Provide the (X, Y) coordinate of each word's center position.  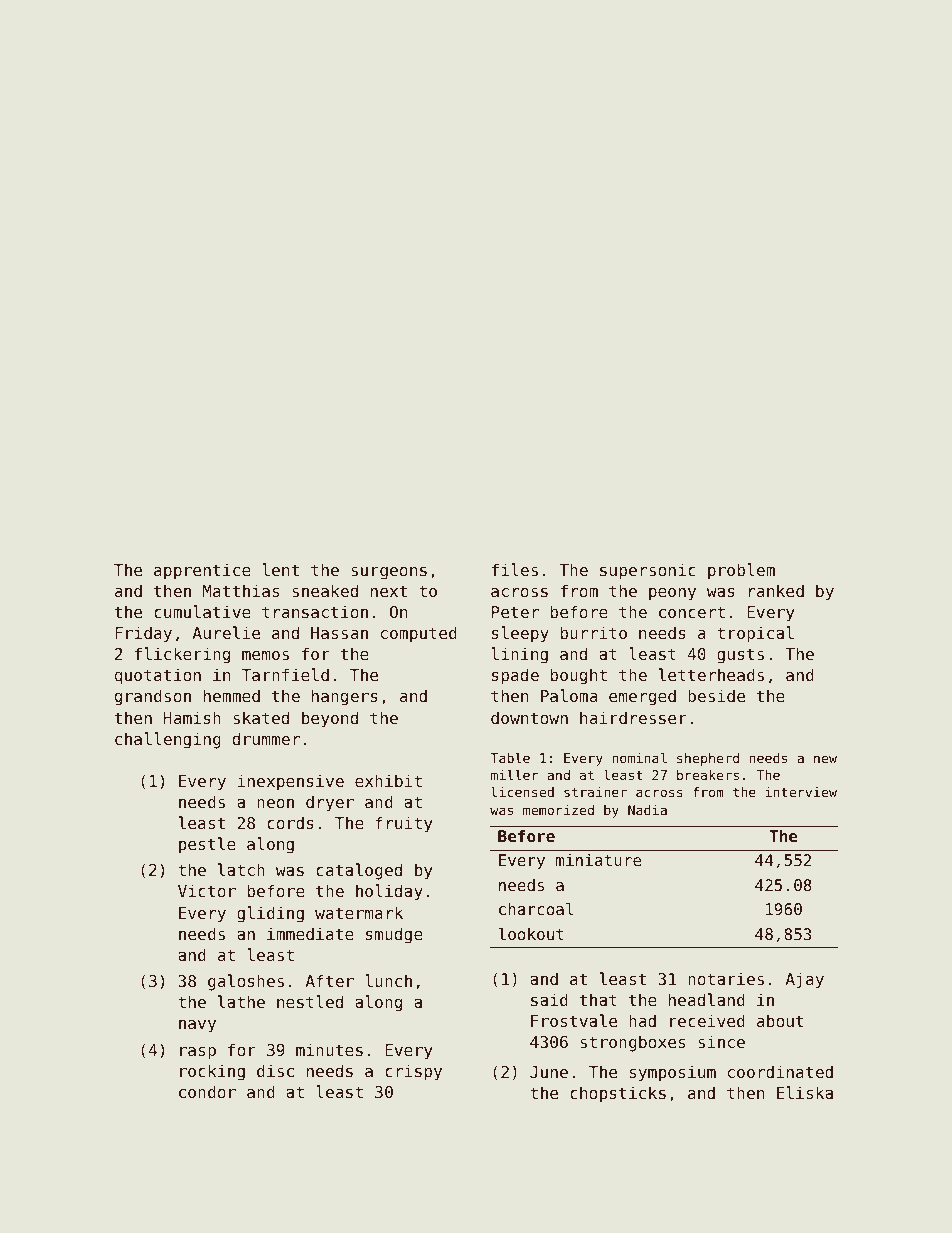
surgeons (389, 573)
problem (741, 571)
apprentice (202, 571)
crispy (413, 1072)
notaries (726, 978)
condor (207, 1091)
